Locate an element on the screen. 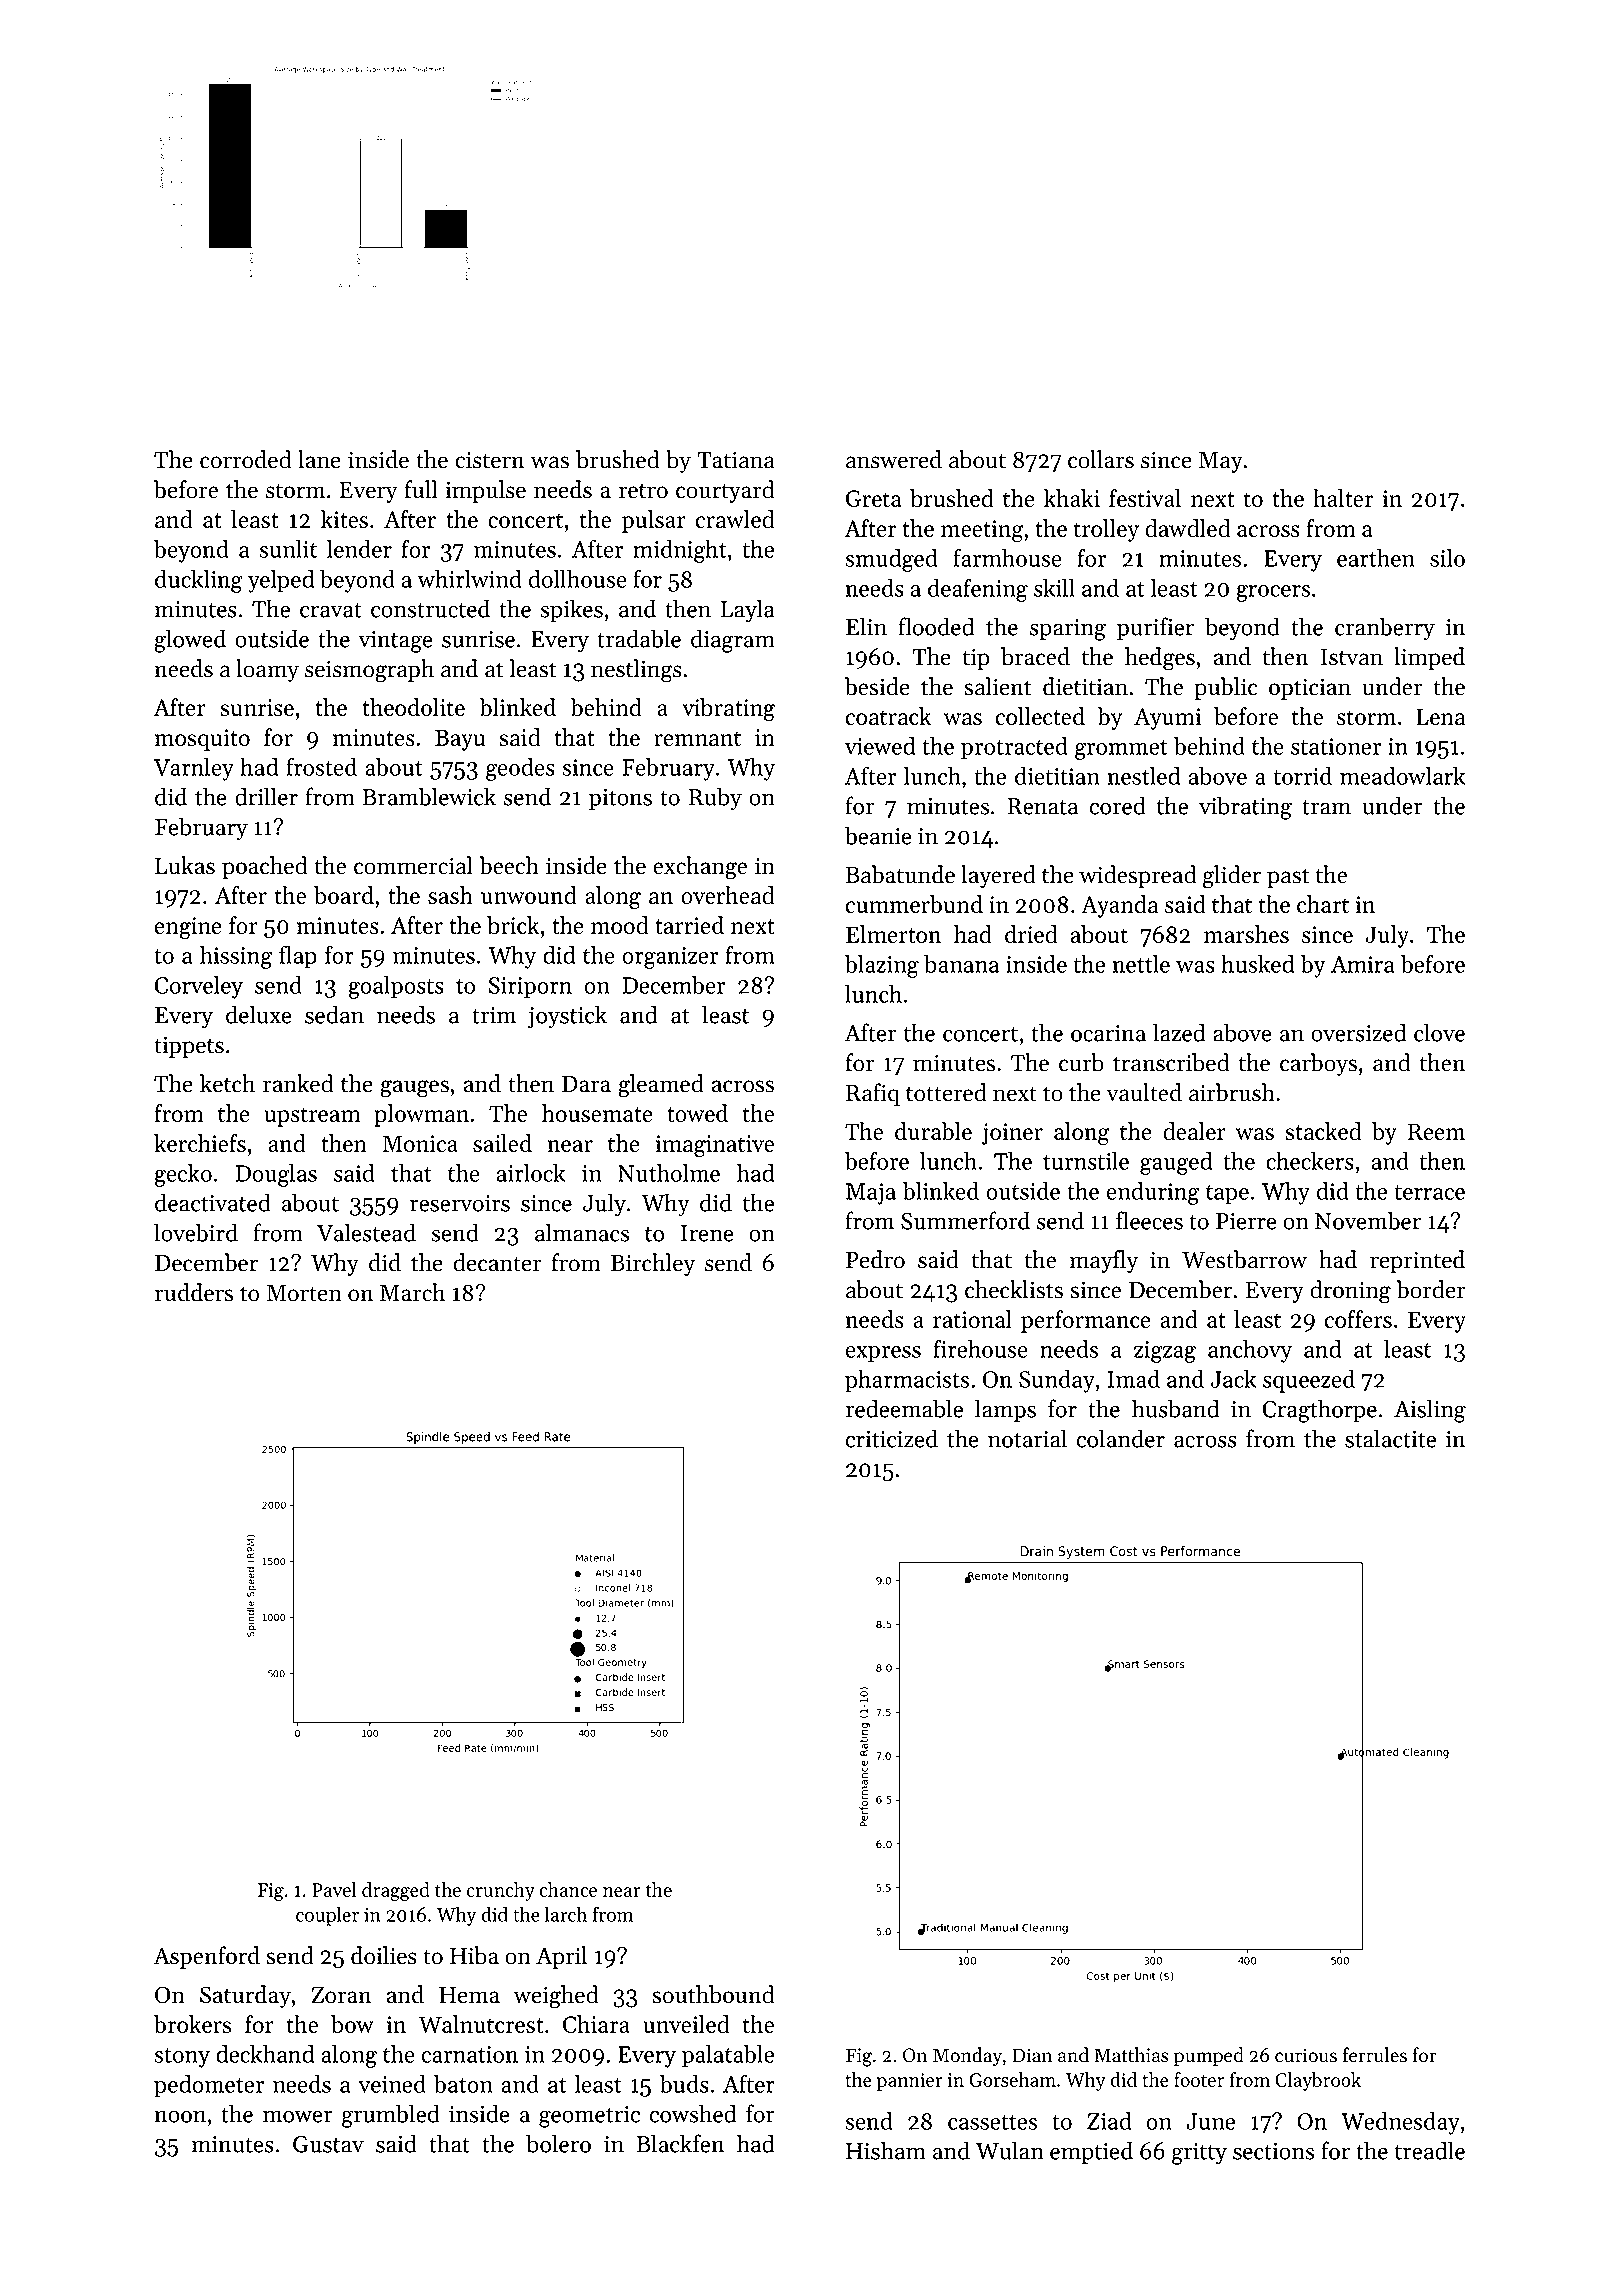 The image size is (1620, 2292). ketch is located at coordinates (227, 1083).
